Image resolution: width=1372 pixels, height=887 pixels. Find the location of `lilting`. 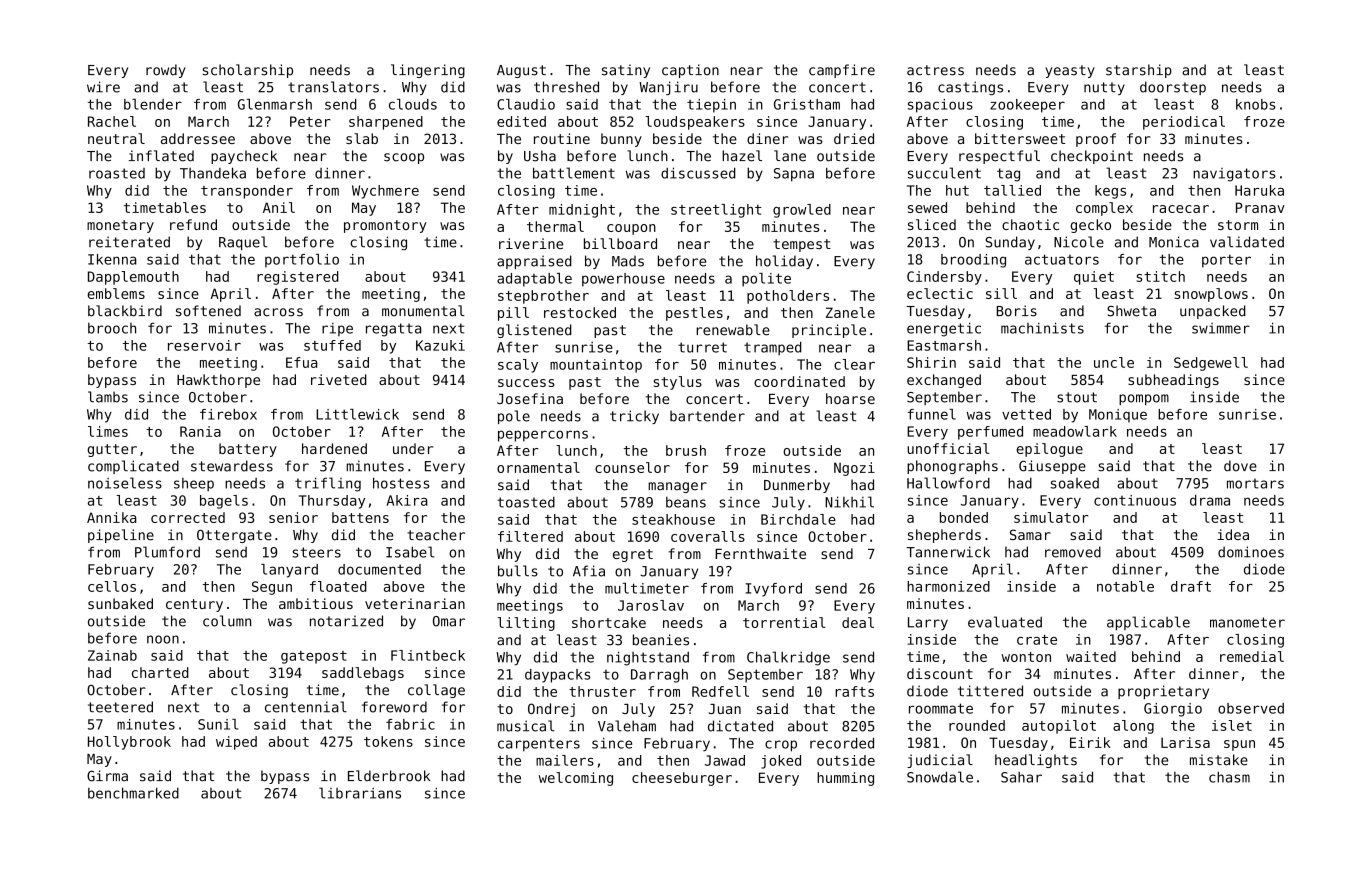

lilting is located at coordinates (526, 624).
